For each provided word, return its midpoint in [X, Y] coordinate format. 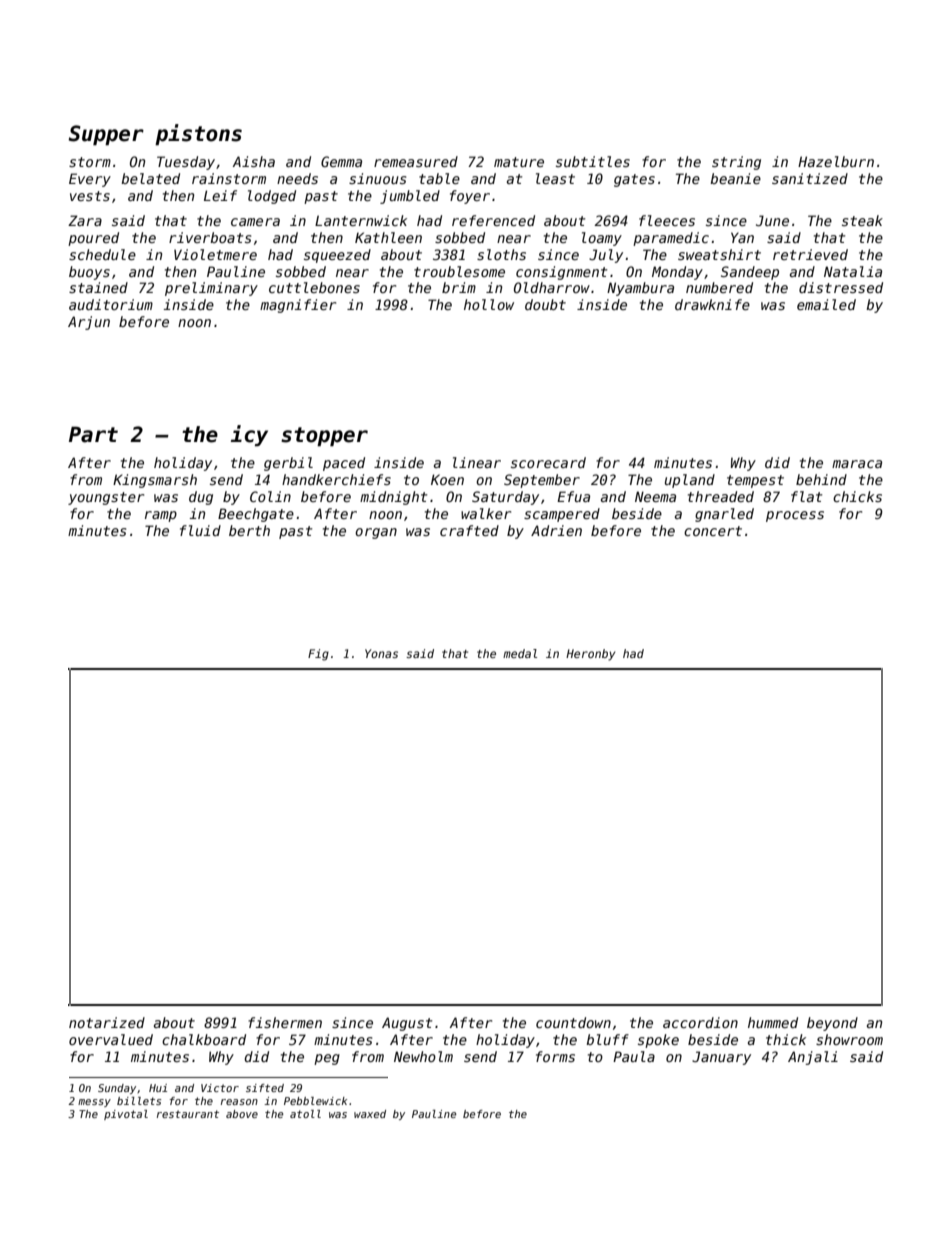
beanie [735, 178]
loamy [602, 239]
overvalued [111, 1039]
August [407, 1024]
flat [806, 496]
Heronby [590, 655]
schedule [102, 254]
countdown [573, 1022]
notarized [107, 1022]
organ [376, 533]
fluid [200, 530]
